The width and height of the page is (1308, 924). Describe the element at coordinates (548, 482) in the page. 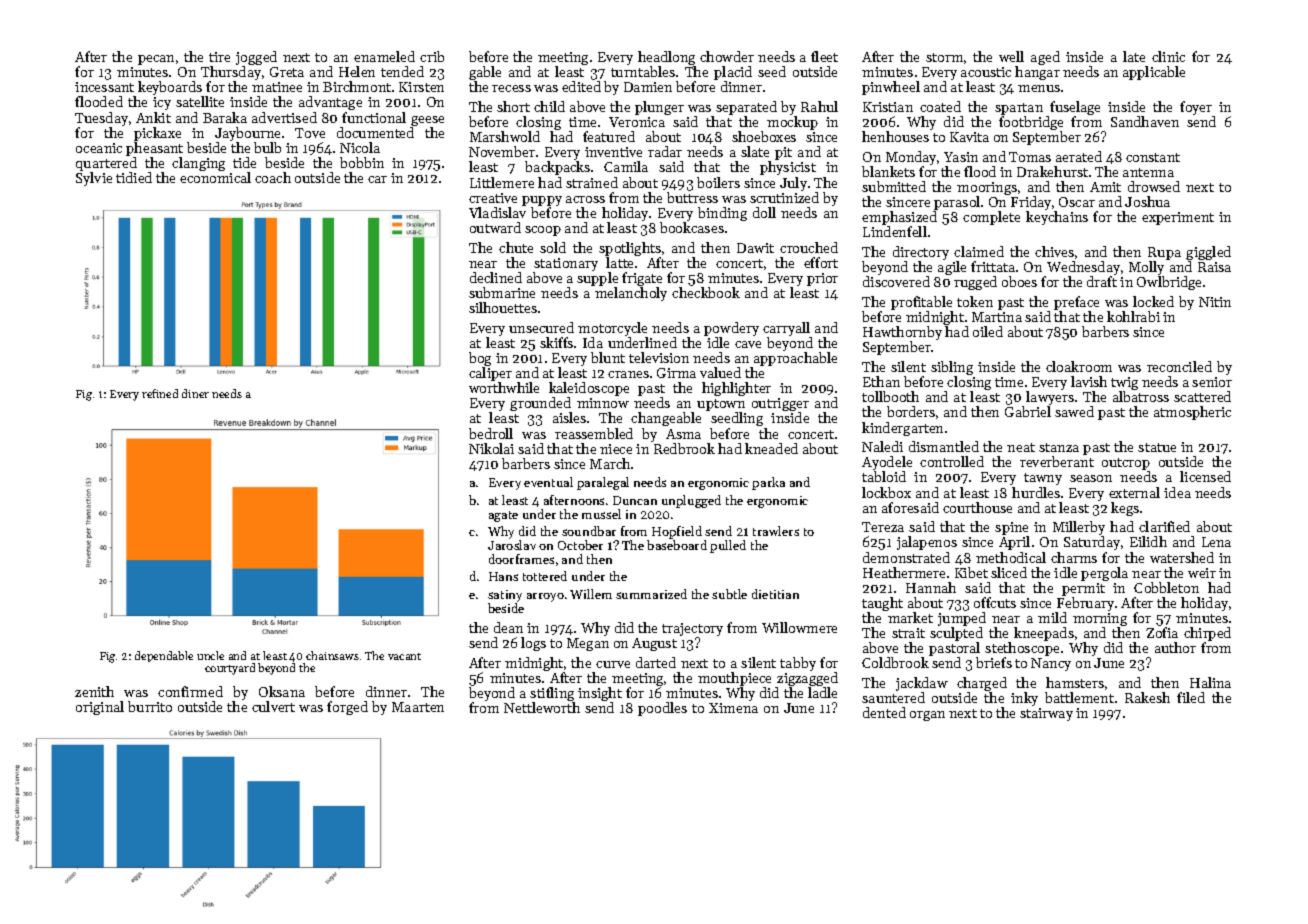

I see `eventual` at that location.
